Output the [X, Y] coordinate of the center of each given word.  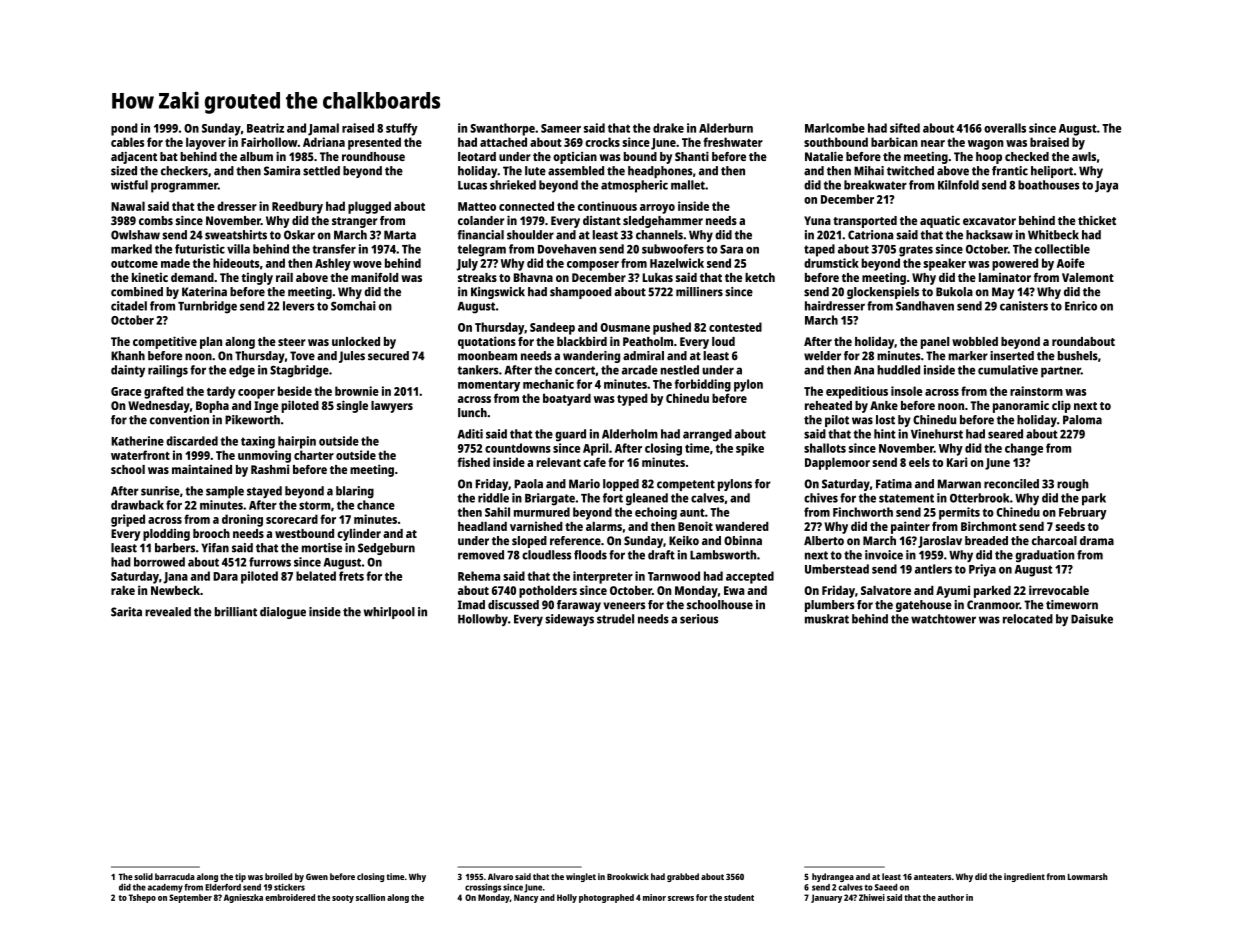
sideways [569, 620]
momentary [489, 386]
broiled [278, 876]
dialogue [283, 613]
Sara [731, 249]
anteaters [932, 877]
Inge [266, 407]
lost [885, 420]
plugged [369, 207]
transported [865, 222]
